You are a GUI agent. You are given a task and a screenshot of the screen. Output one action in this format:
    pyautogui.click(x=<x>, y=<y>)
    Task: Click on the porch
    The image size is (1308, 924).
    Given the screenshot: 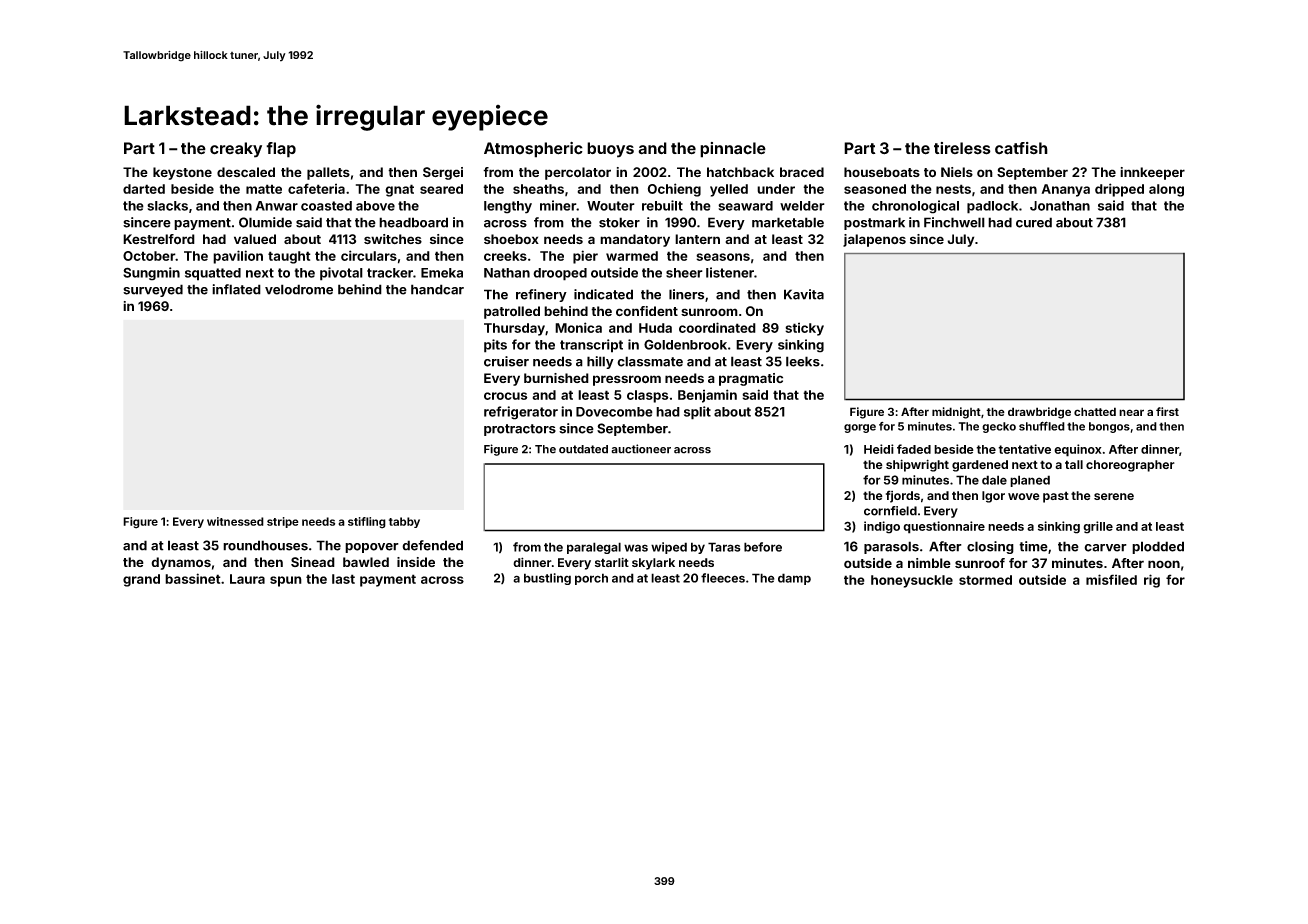 What is the action you would take?
    pyautogui.click(x=591, y=579)
